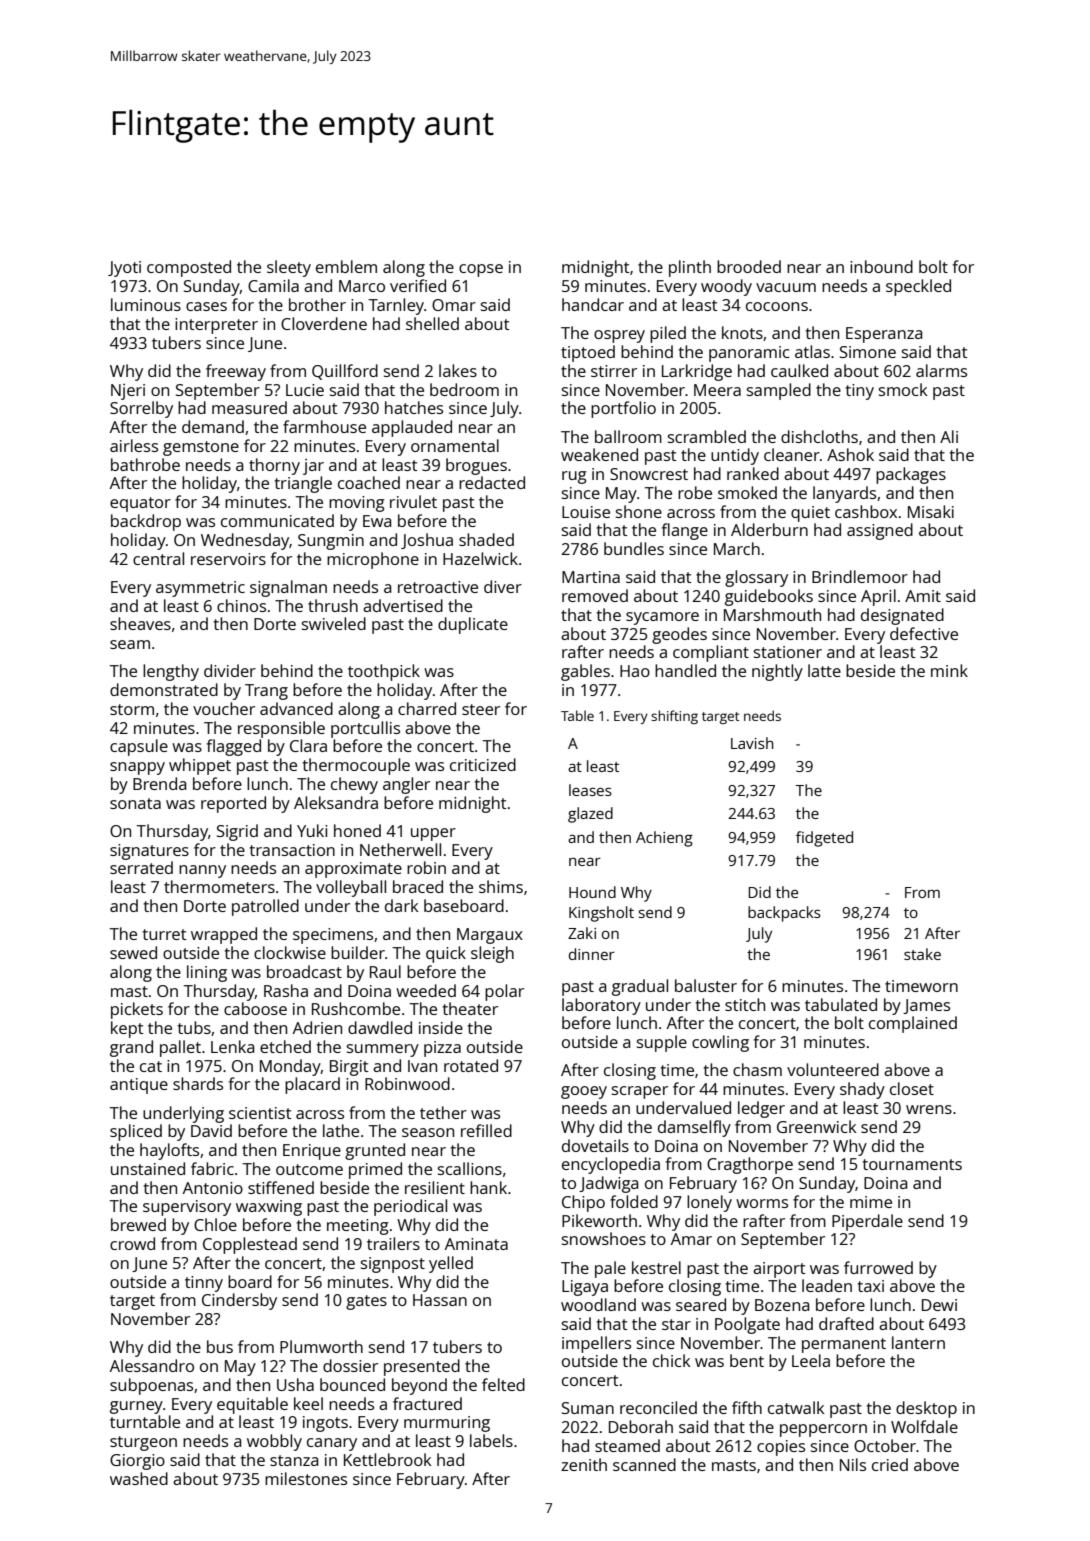  I want to click on glazed, so click(590, 815).
